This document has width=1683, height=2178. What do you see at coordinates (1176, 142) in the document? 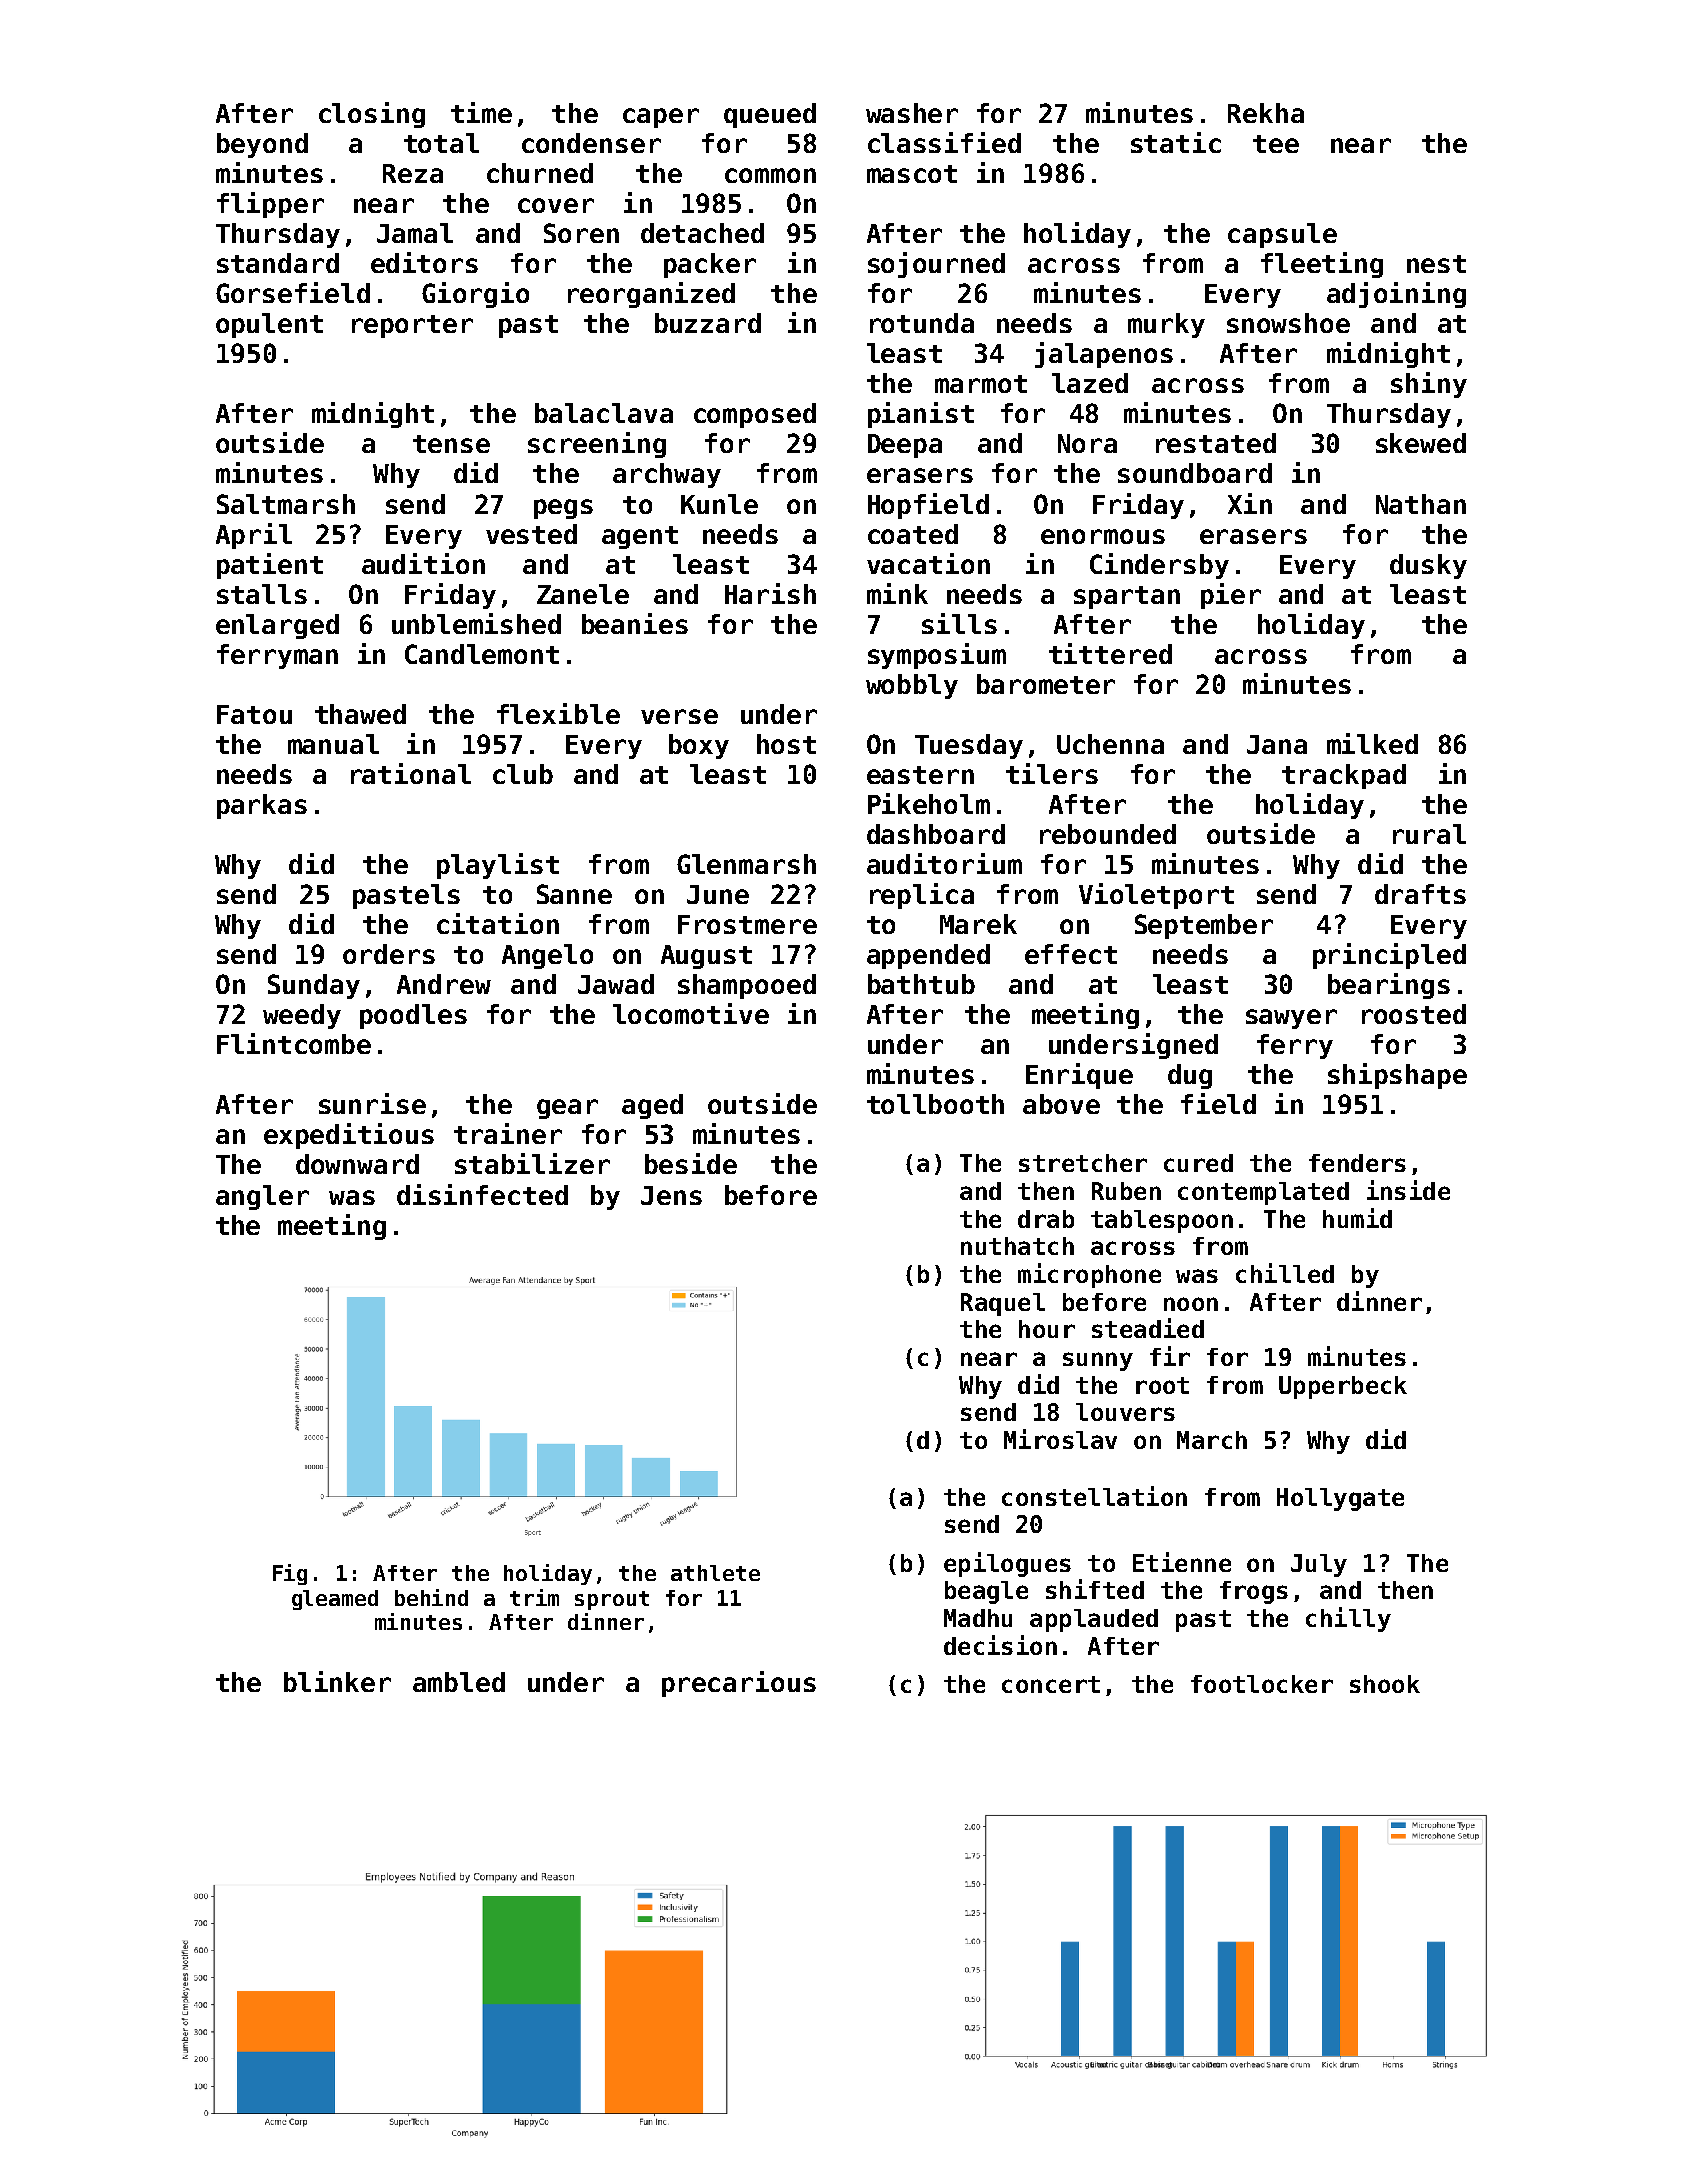
I see `static` at bounding box center [1176, 142].
